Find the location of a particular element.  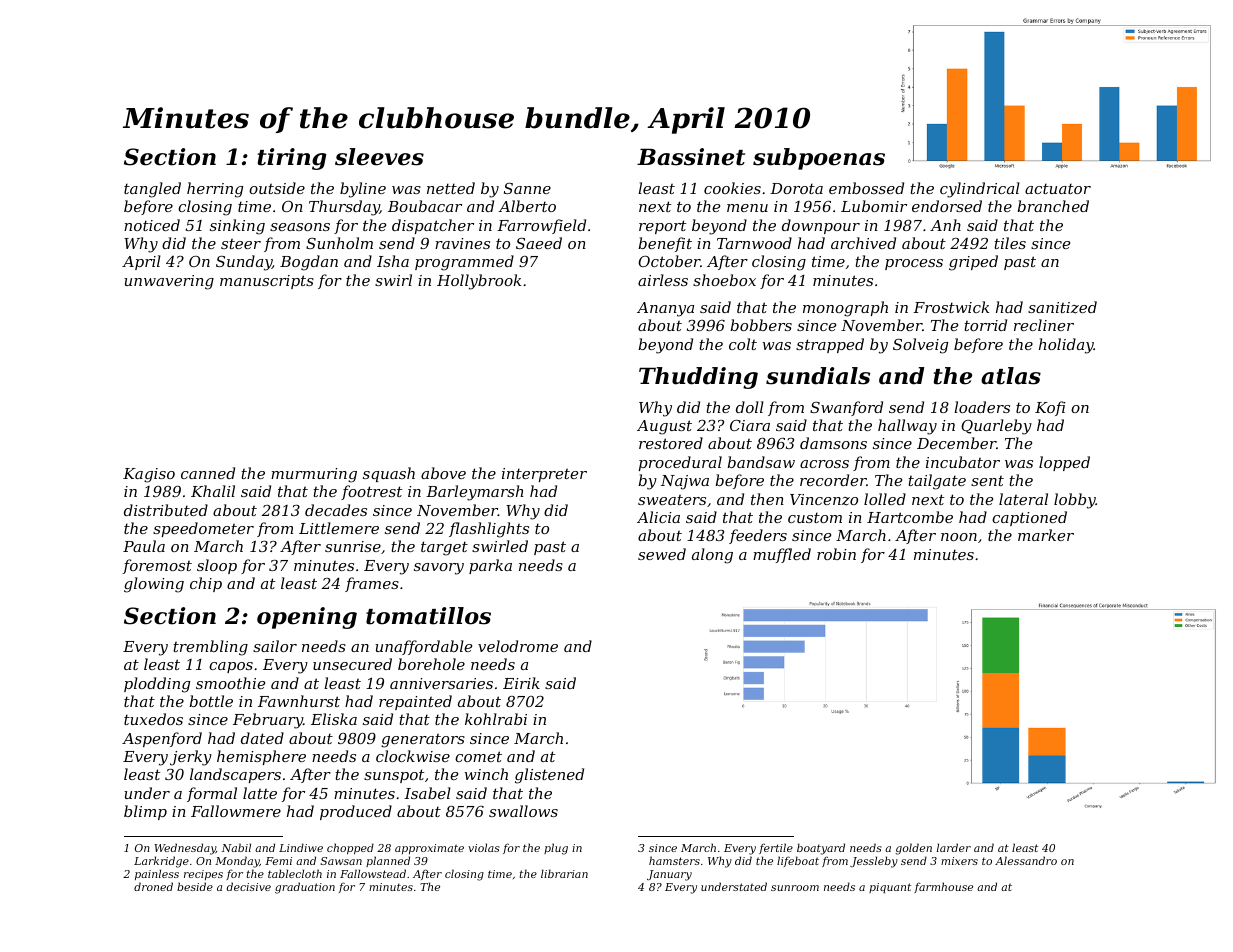

dated is located at coordinates (262, 738).
